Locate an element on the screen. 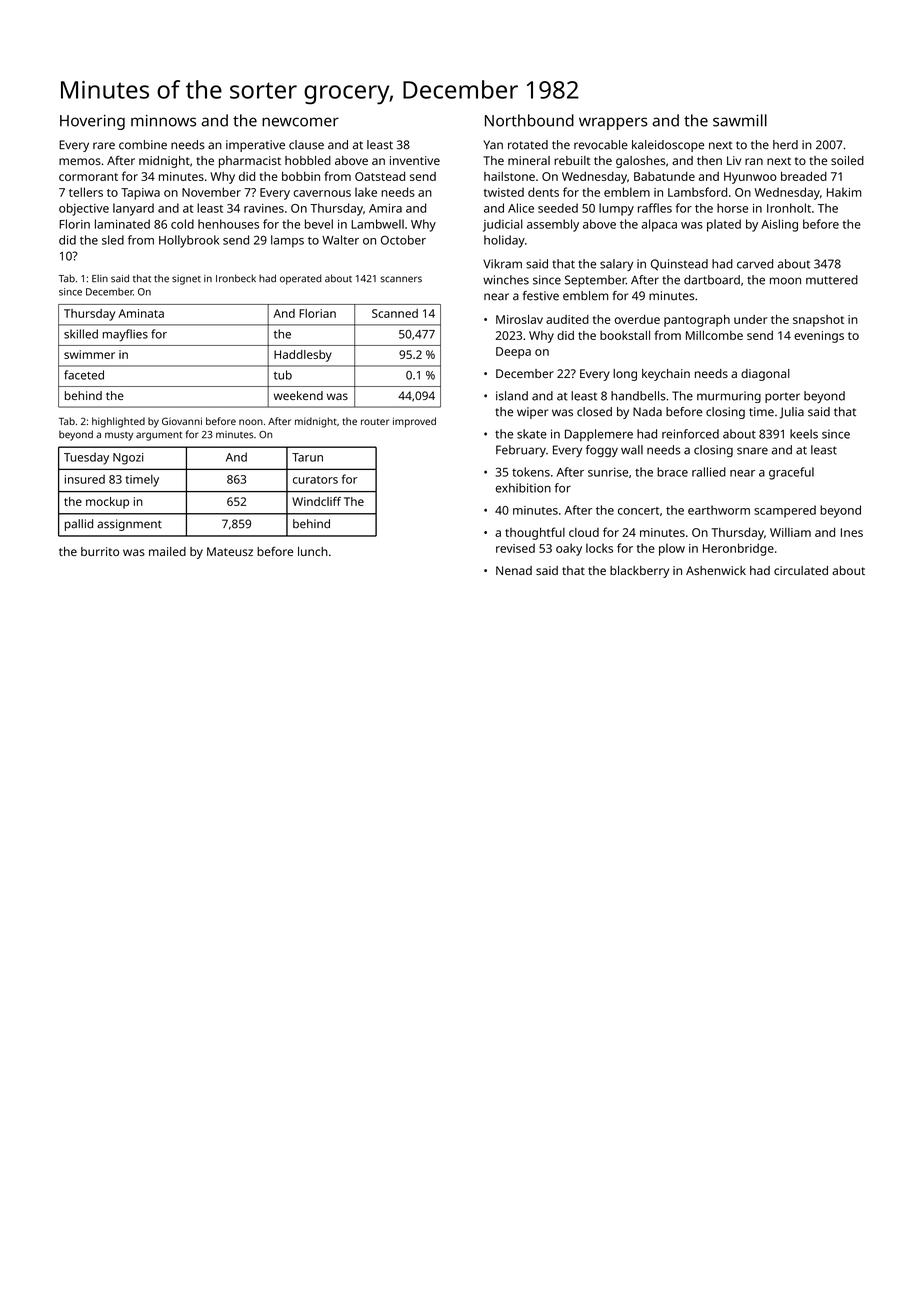 The image size is (924, 1308). wrappers is located at coordinates (613, 123).
